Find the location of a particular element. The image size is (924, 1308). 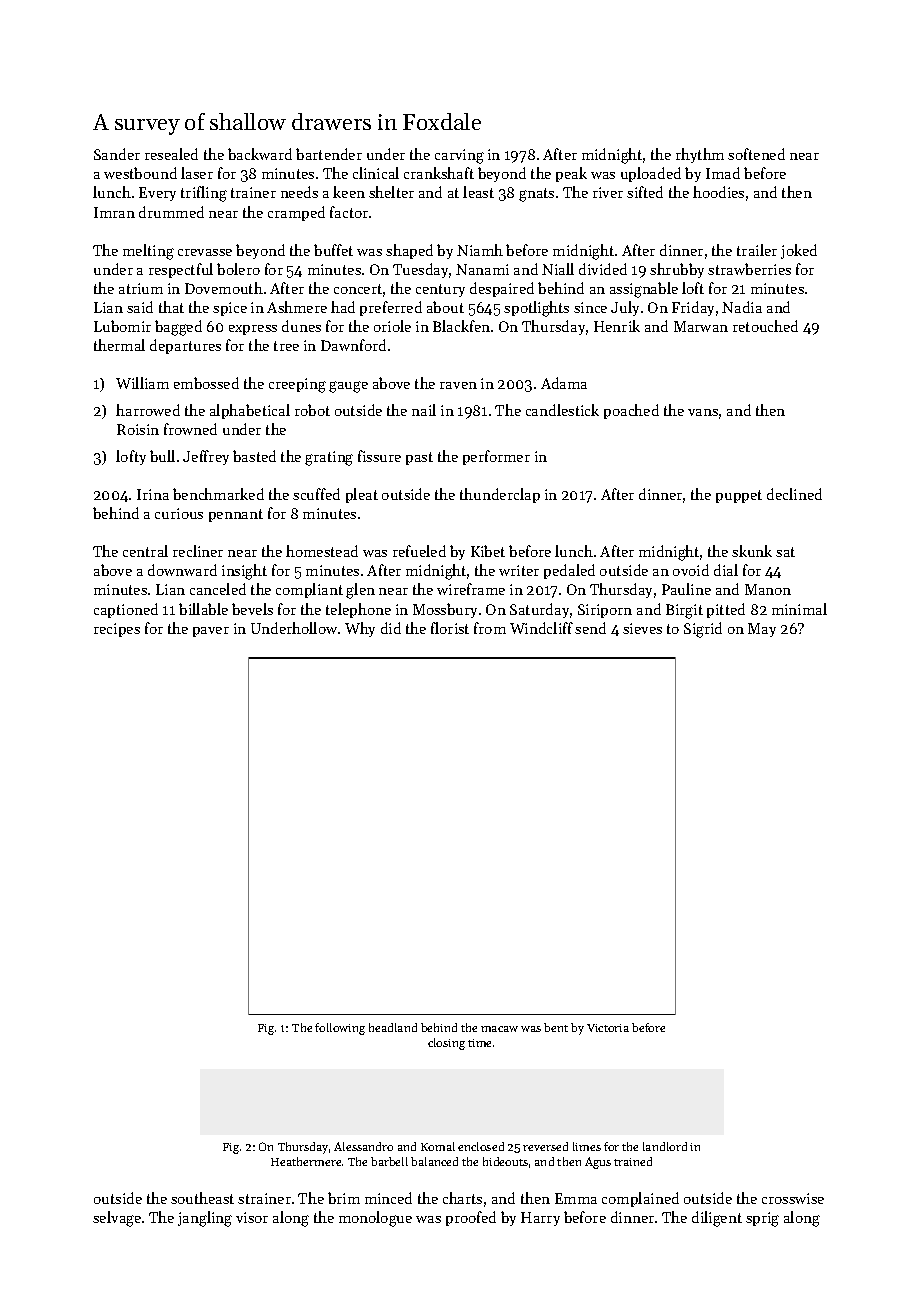

proofed is located at coordinates (471, 1218).
